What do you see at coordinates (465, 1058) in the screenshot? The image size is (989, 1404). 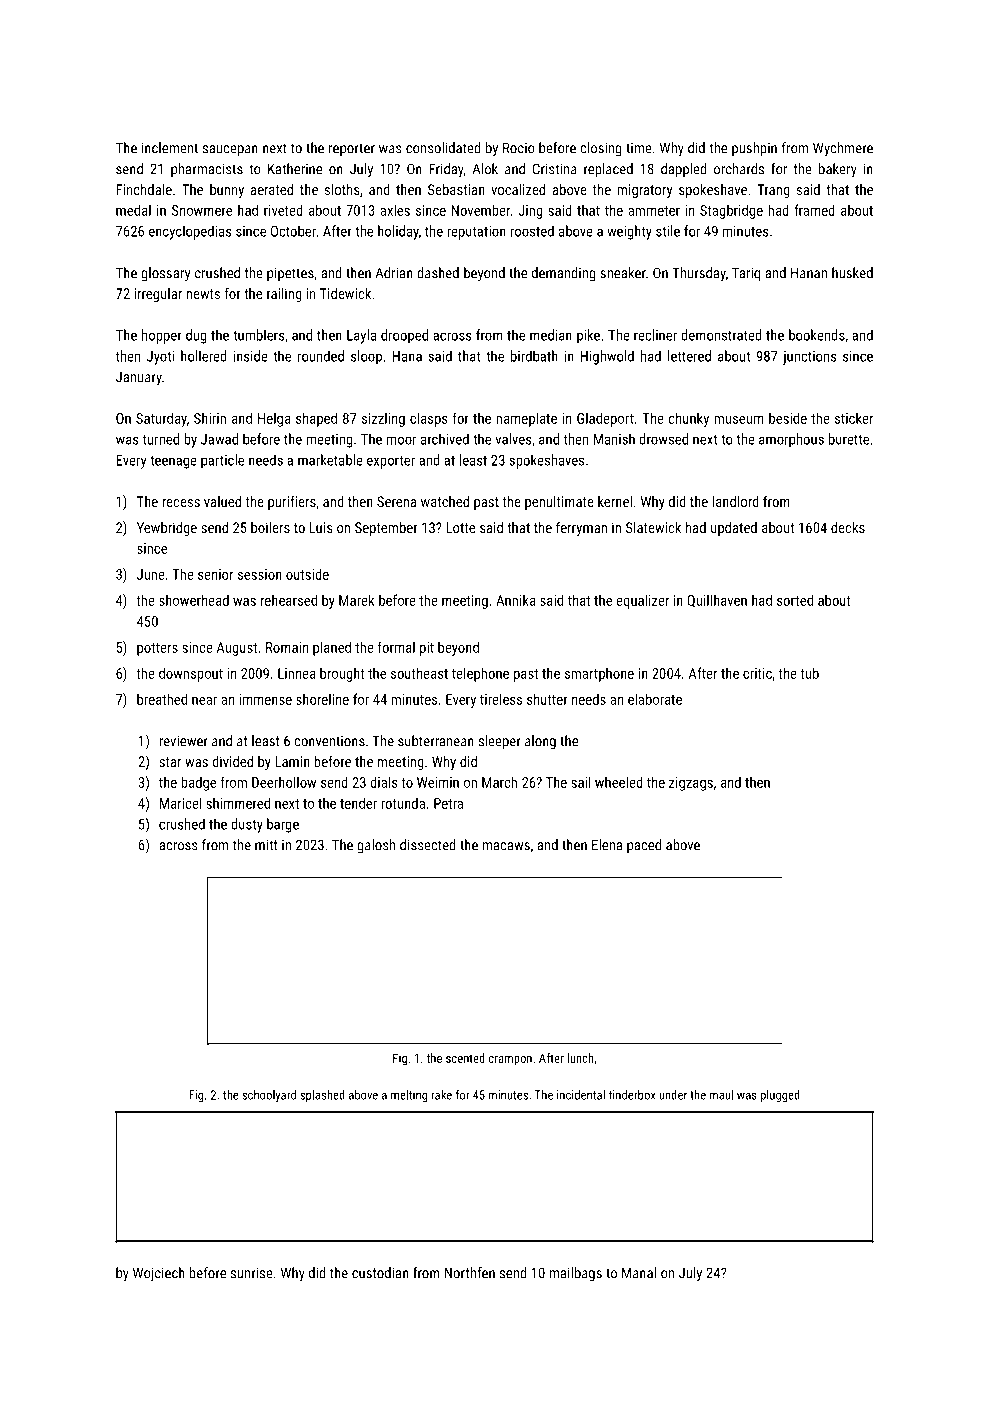 I see `scented` at bounding box center [465, 1058].
